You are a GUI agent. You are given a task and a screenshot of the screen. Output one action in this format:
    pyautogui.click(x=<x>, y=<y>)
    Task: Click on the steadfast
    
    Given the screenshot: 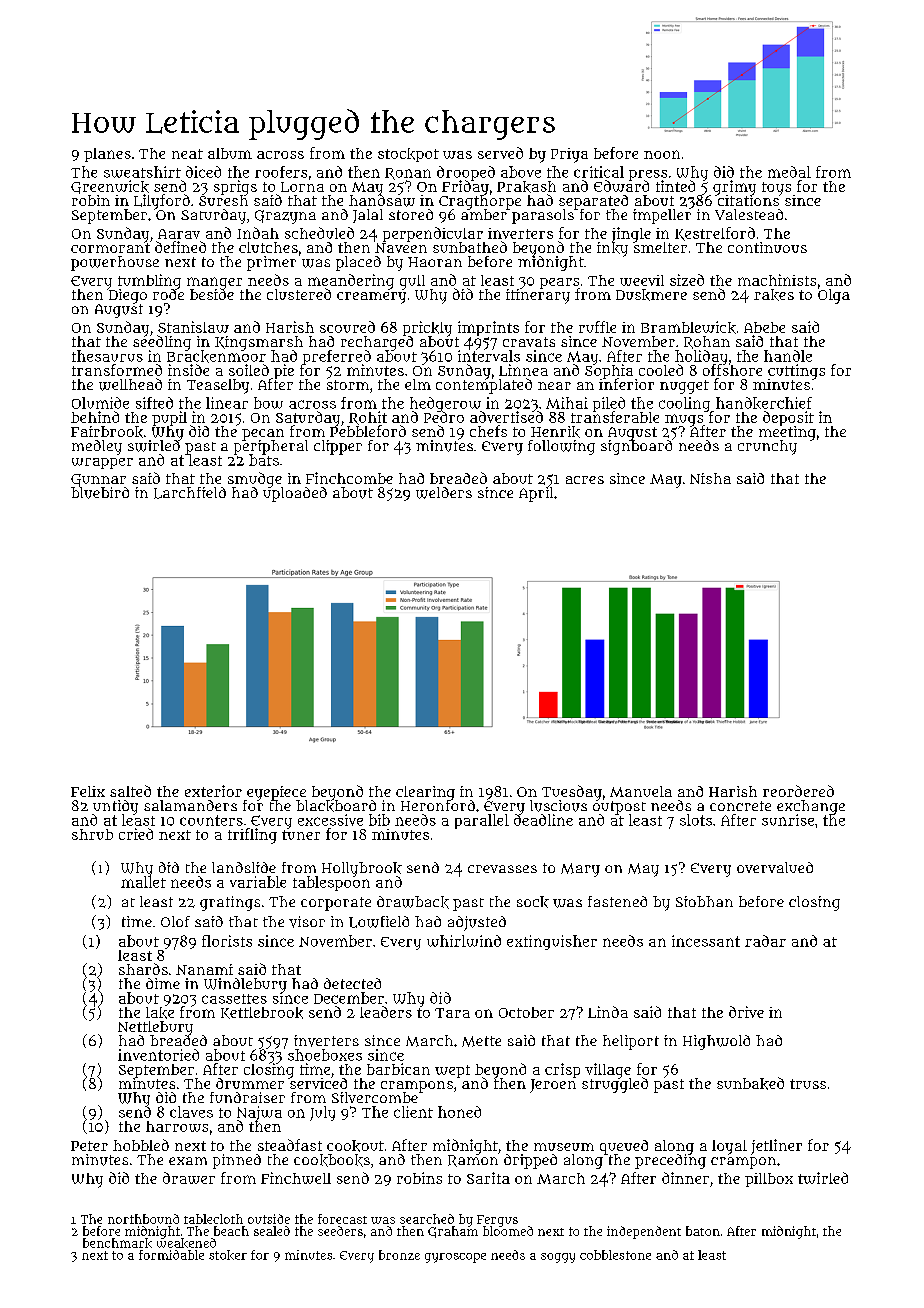 What is the action you would take?
    pyautogui.click(x=290, y=1145)
